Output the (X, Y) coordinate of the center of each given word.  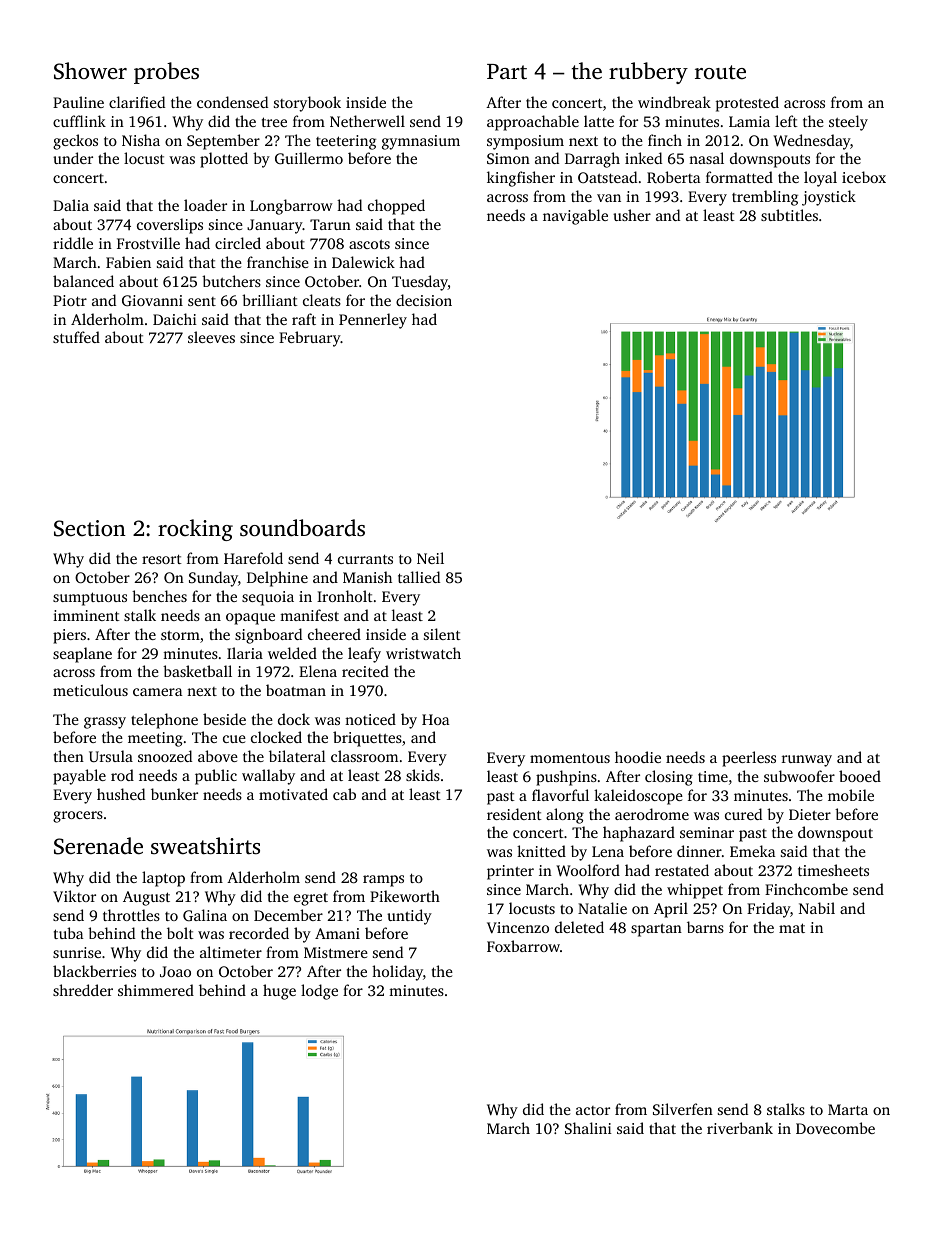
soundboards (302, 528)
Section (90, 528)
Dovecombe (835, 1128)
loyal (820, 179)
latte (599, 121)
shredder (83, 990)
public (216, 777)
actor (593, 1110)
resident (514, 814)
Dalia (71, 205)
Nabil (817, 908)
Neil (430, 558)
